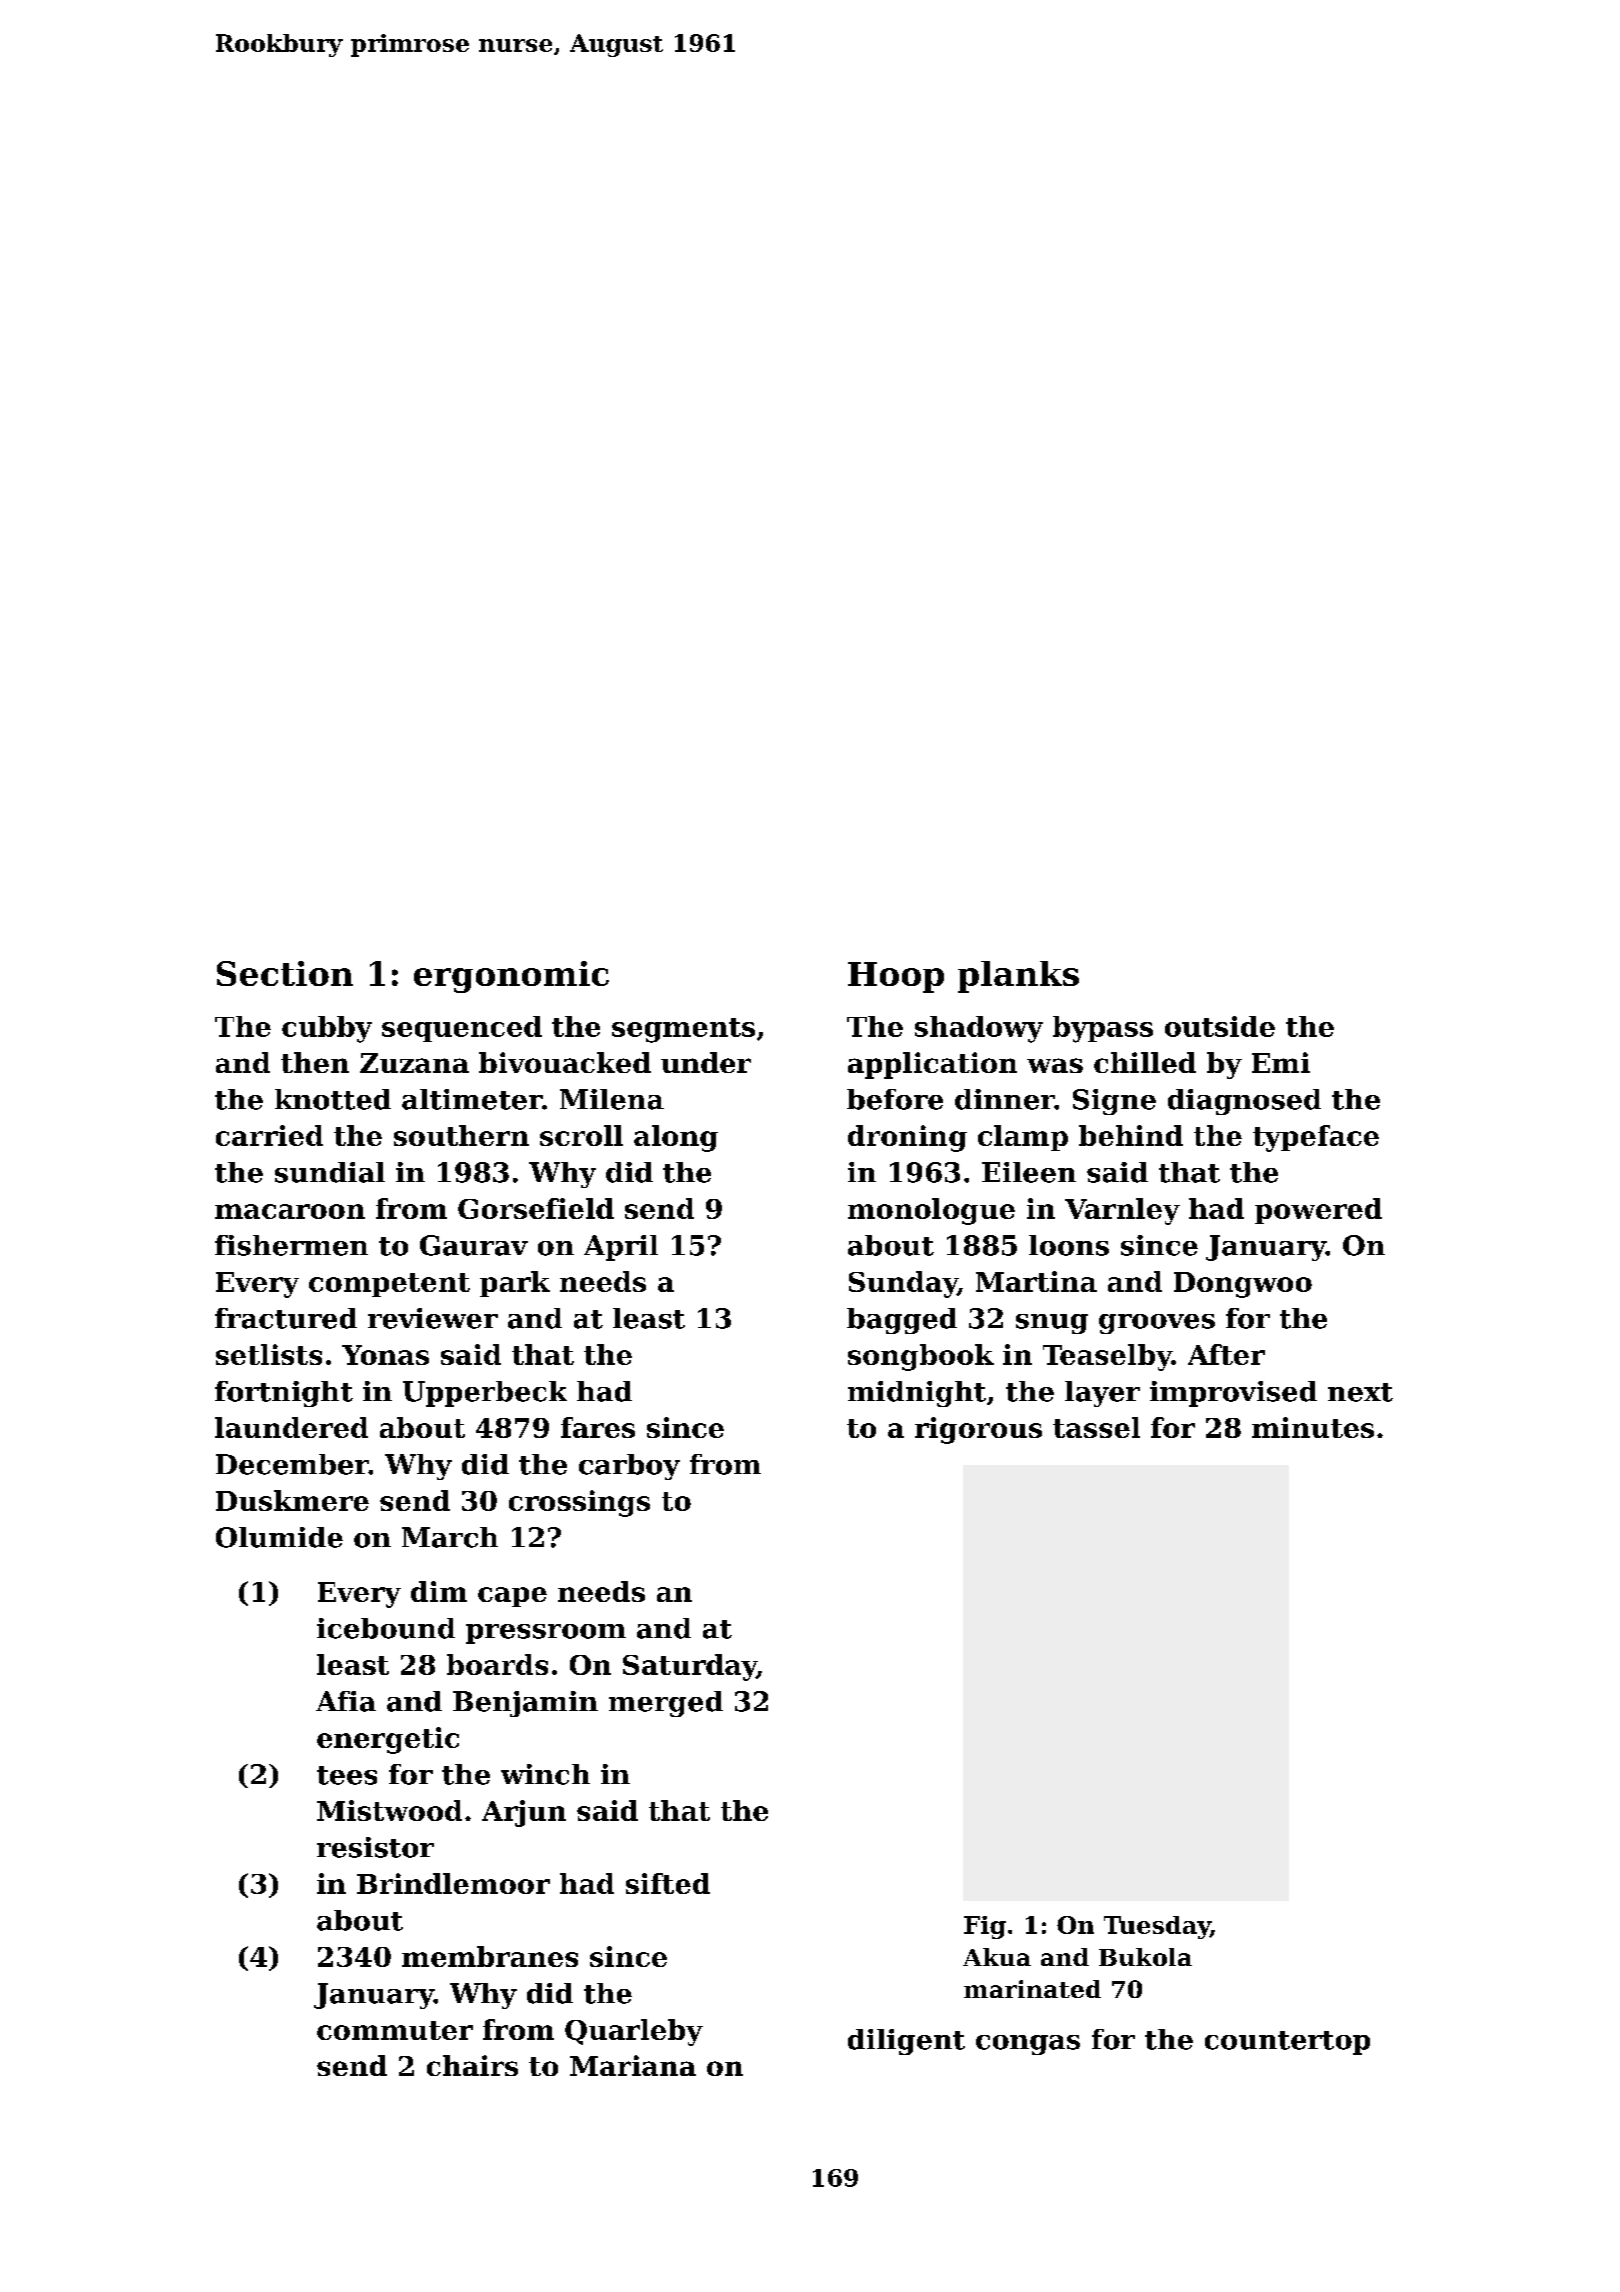 This image has height=2292, width=1620. I want to click on Sunday, so click(903, 1284).
